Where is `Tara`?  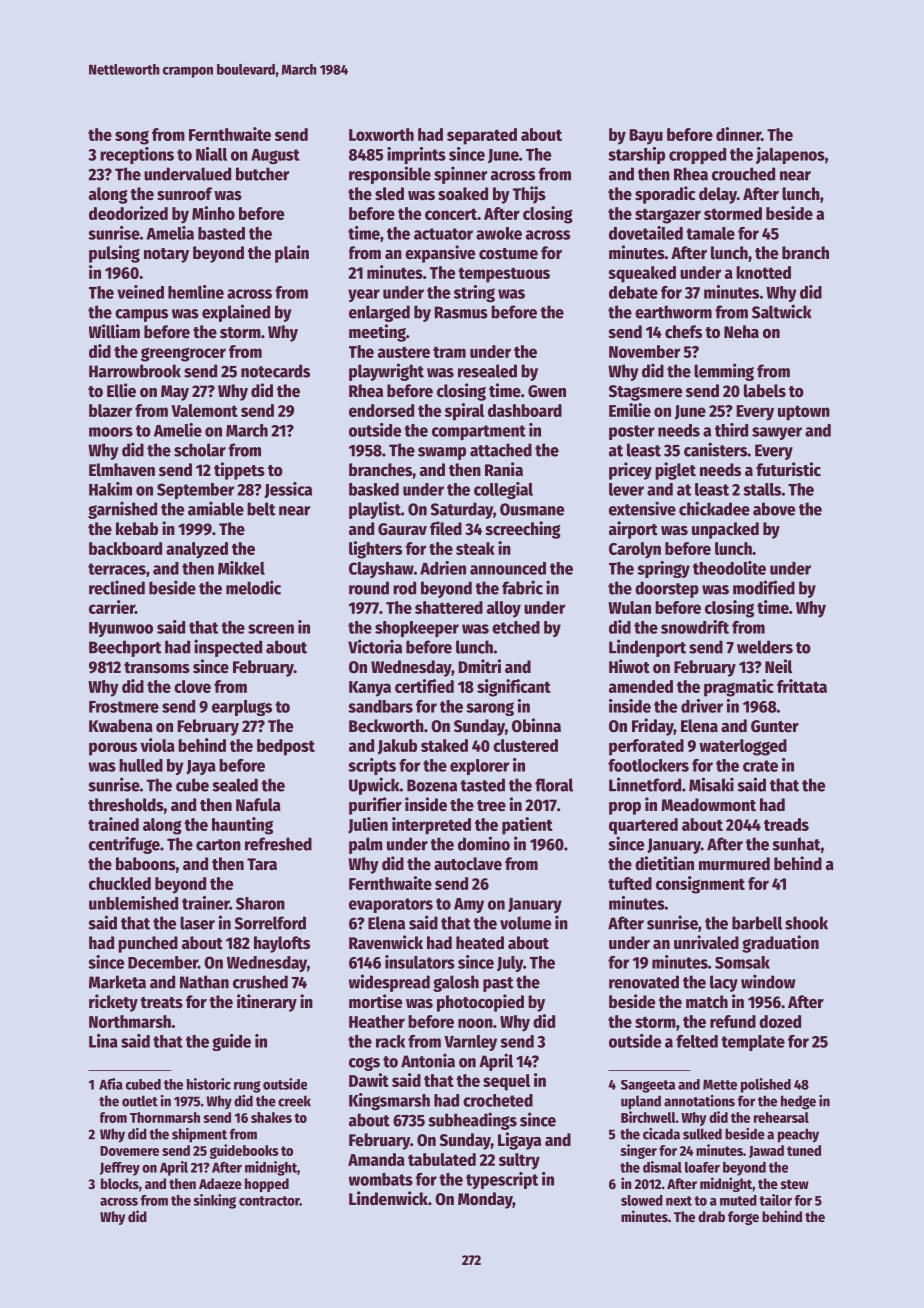 Tara is located at coordinates (262, 864).
